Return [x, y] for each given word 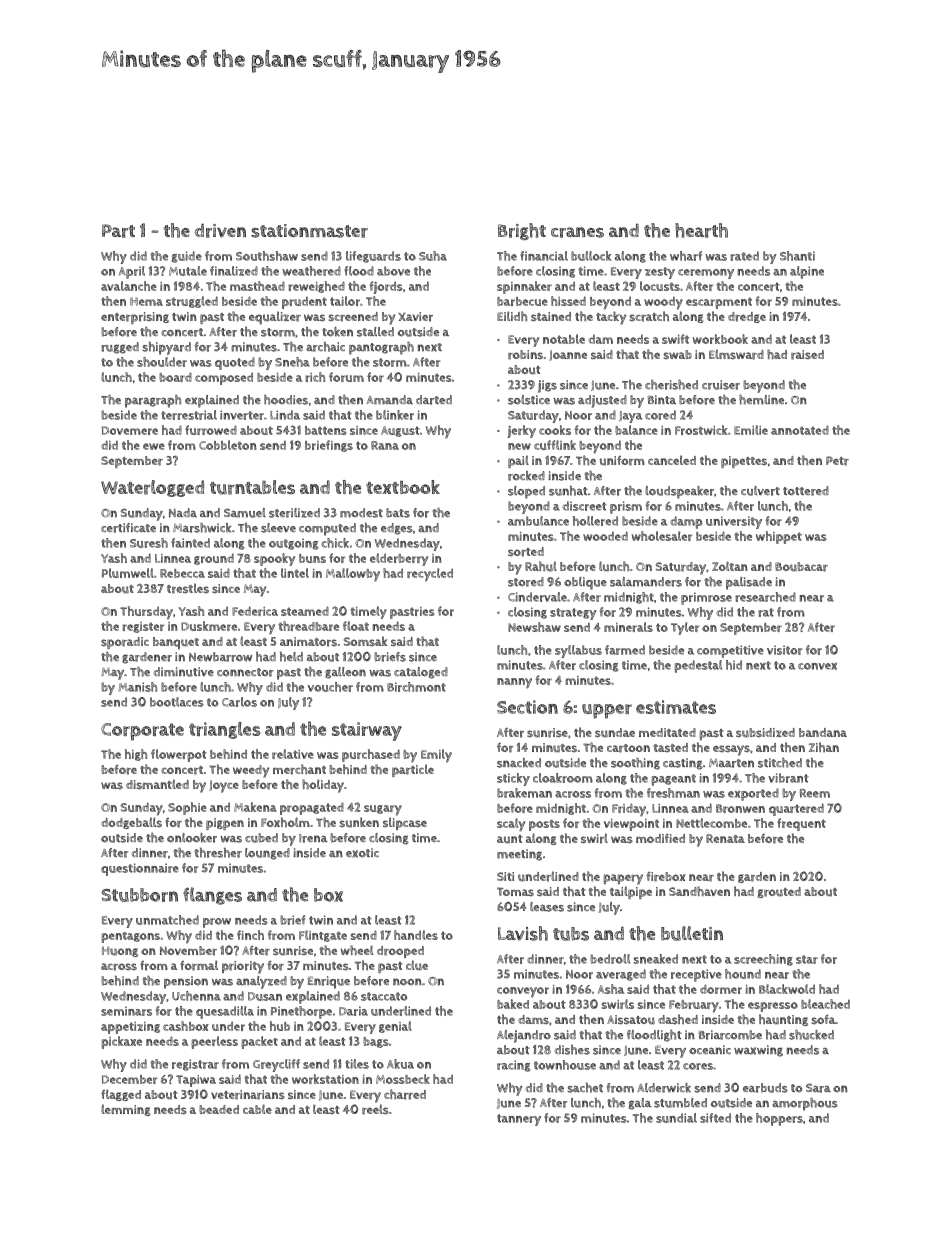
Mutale [188, 271]
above [393, 271]
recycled [430, 575]
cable [257, 1109]
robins [525, 355]
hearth [701, 230]
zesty [660, 273]
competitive [730, 651]
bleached [825, 1004]
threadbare [308, 626]
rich [315, 377]
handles [416, 935]
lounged [267, 854]
